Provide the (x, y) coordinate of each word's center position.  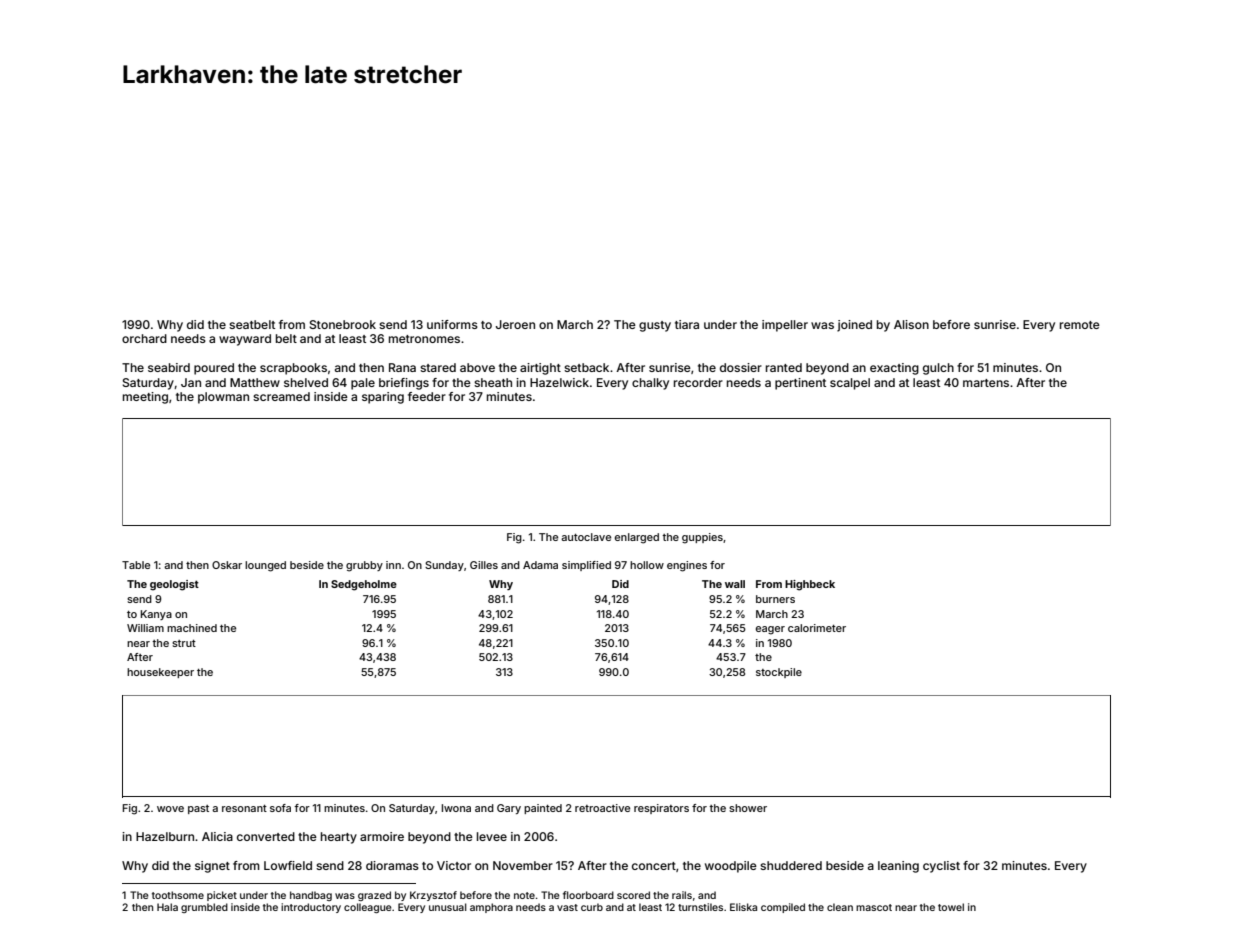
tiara (687, 324)
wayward (245, 340)
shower (748, 808)
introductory (311, 908)
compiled (783, 908)
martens (986, 383)
